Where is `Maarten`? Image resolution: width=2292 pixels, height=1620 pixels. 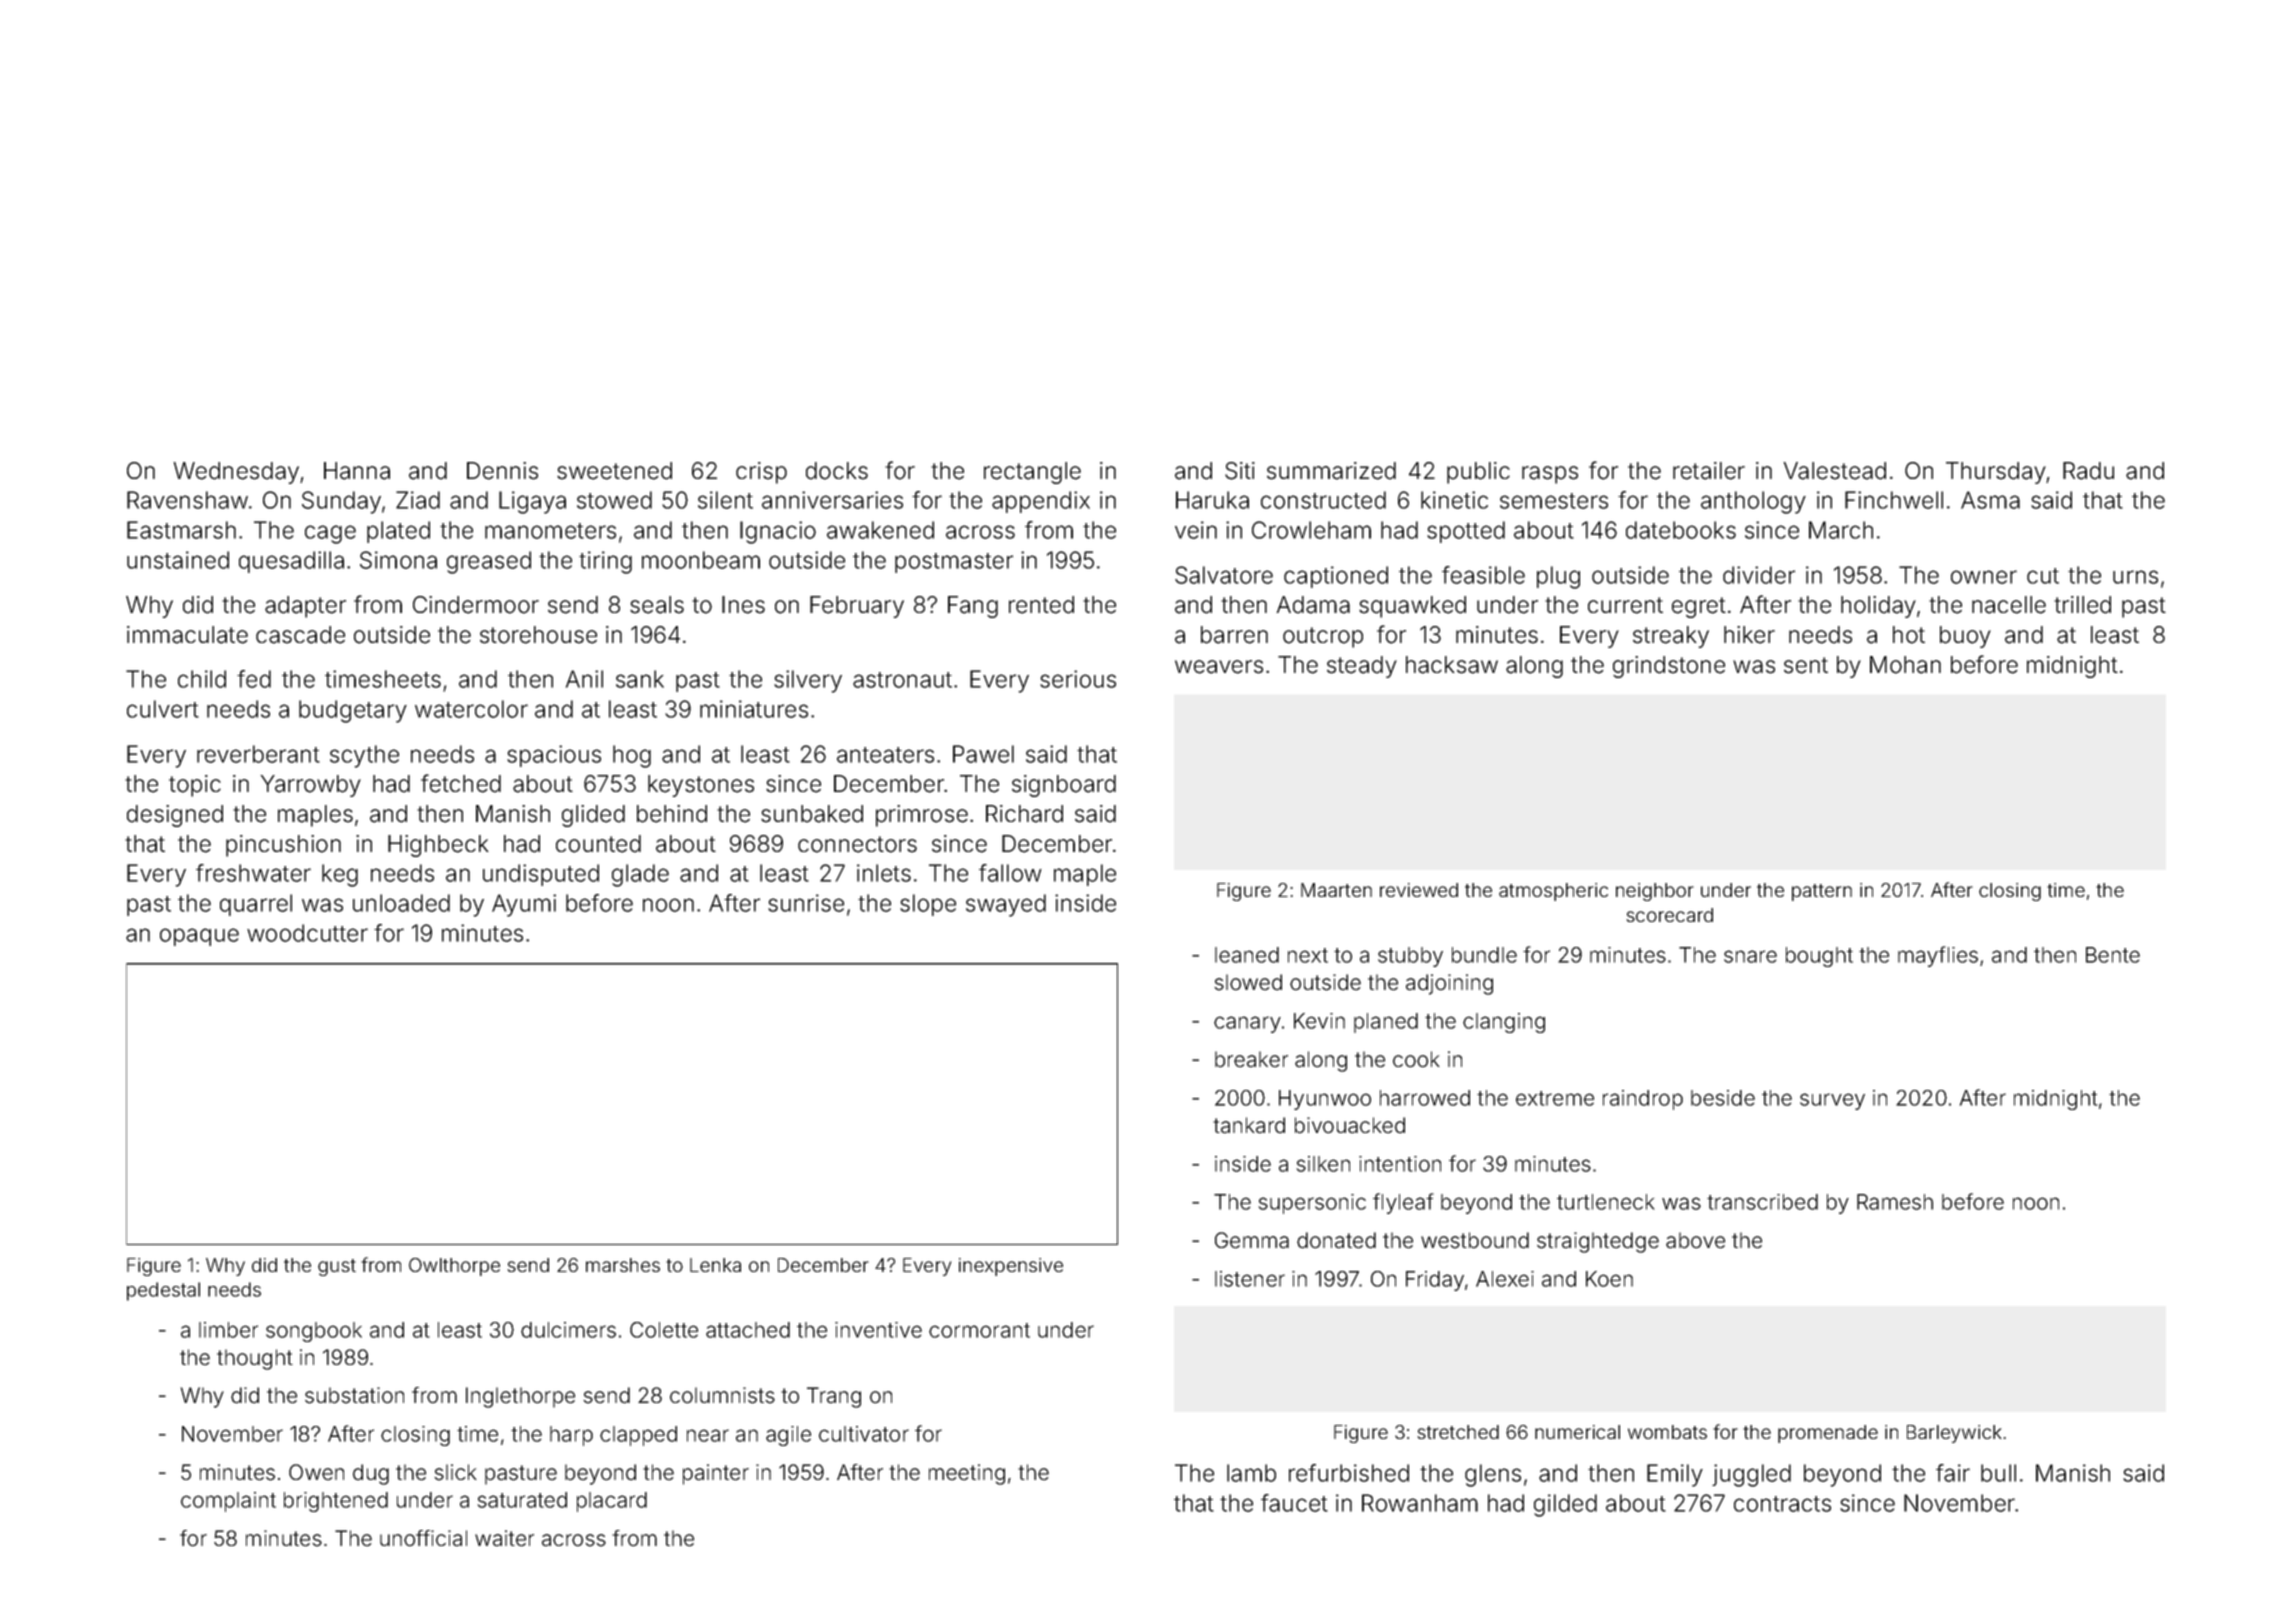 Maarten is located at coordinates (1336, 890).
